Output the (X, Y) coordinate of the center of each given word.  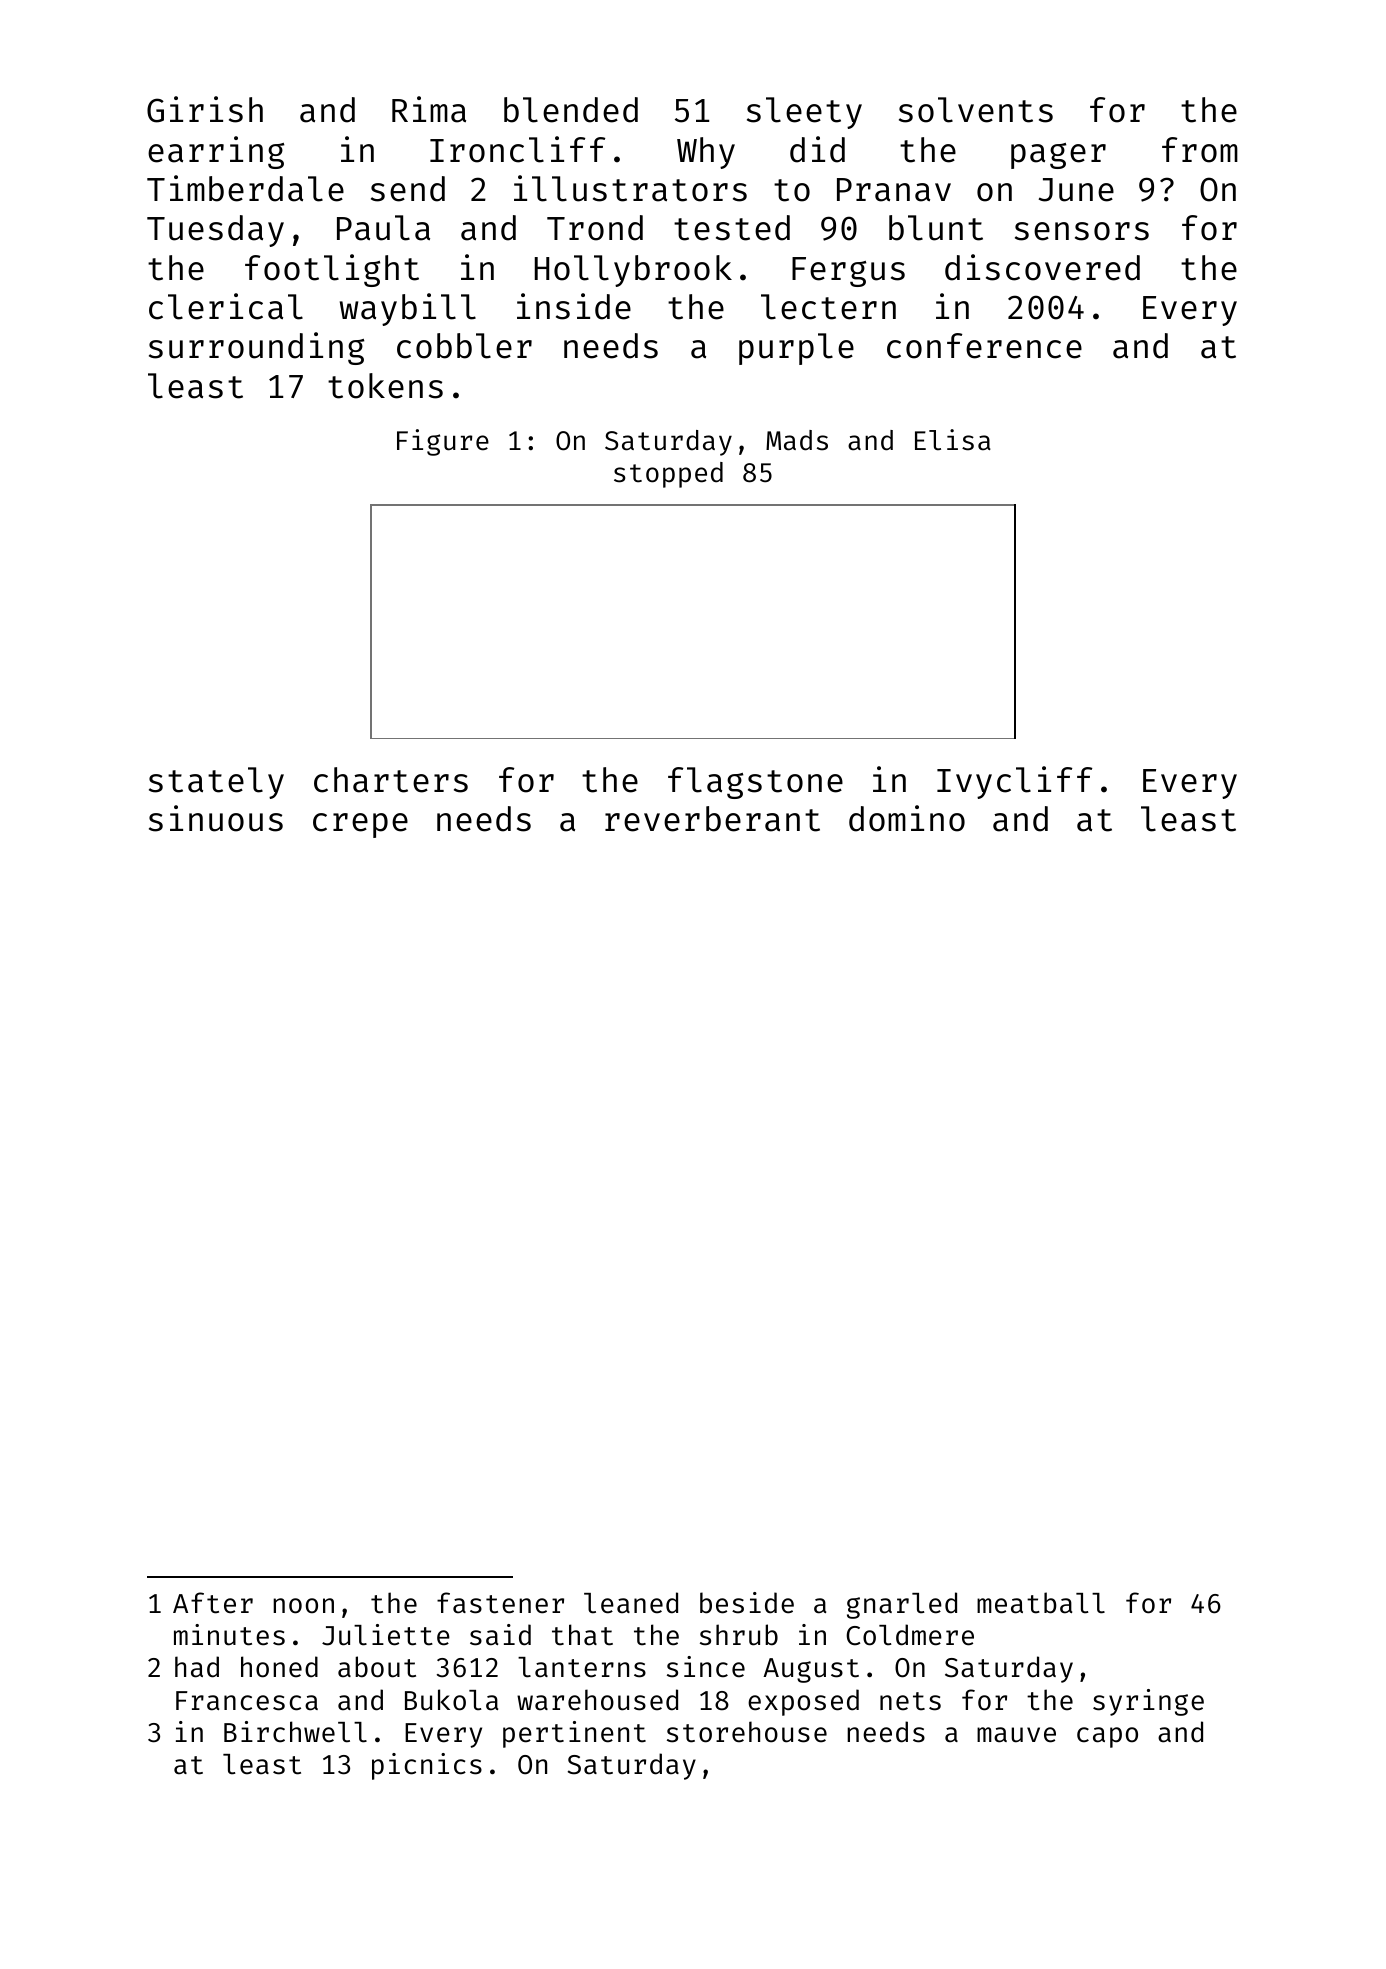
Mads (797, 440)
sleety (804, 113)
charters (391, 780)
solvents (976, 110)
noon (303, 1606)
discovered (1042, 267)
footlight (332, 270)
